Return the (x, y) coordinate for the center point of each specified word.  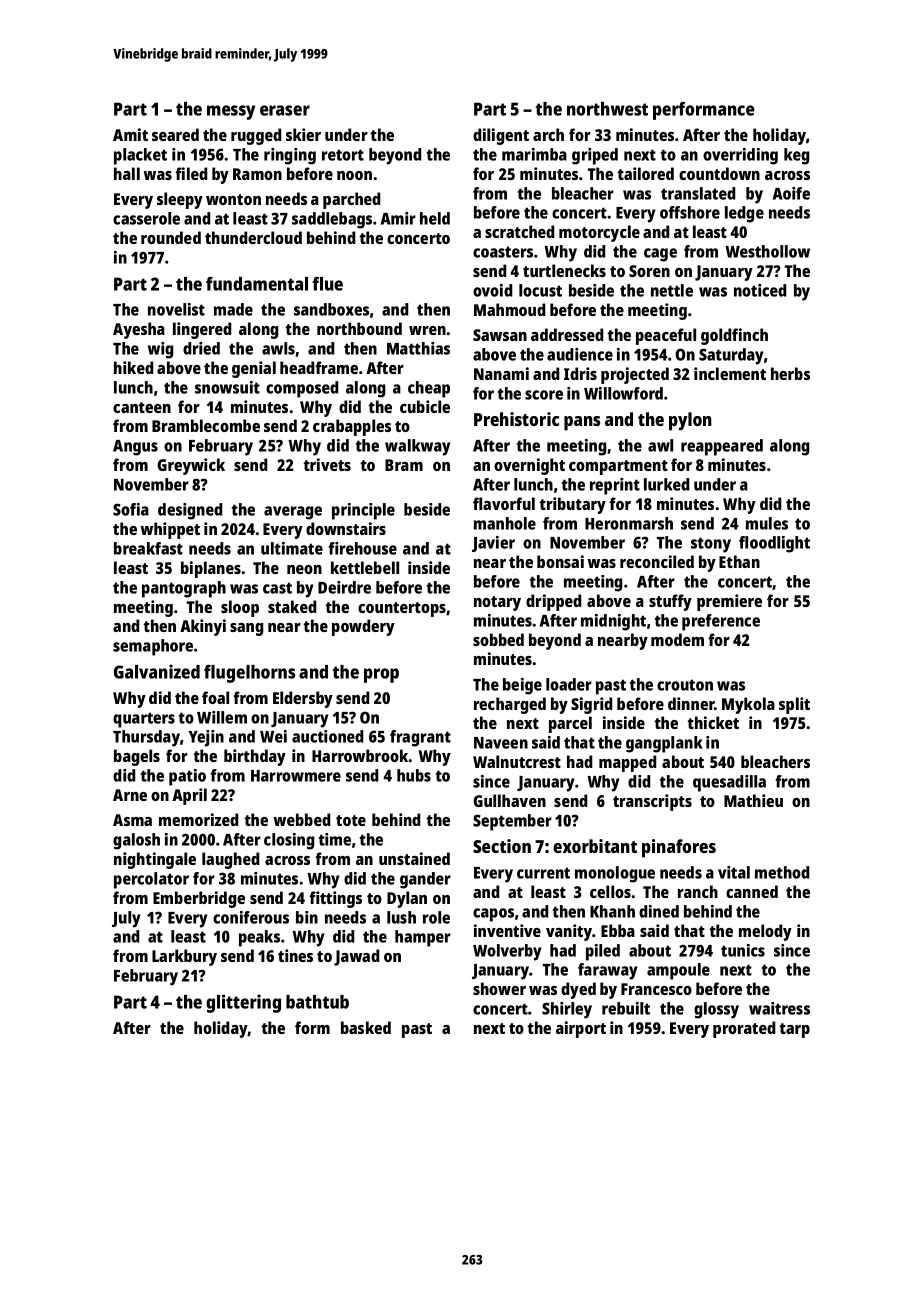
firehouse (362, 548)
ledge (744, 214)
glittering (243, 1003)
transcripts (652, 802)
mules (767, 523)
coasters (503, 252)
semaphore (153, 647)
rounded (171, 237)
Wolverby (507, 952)
